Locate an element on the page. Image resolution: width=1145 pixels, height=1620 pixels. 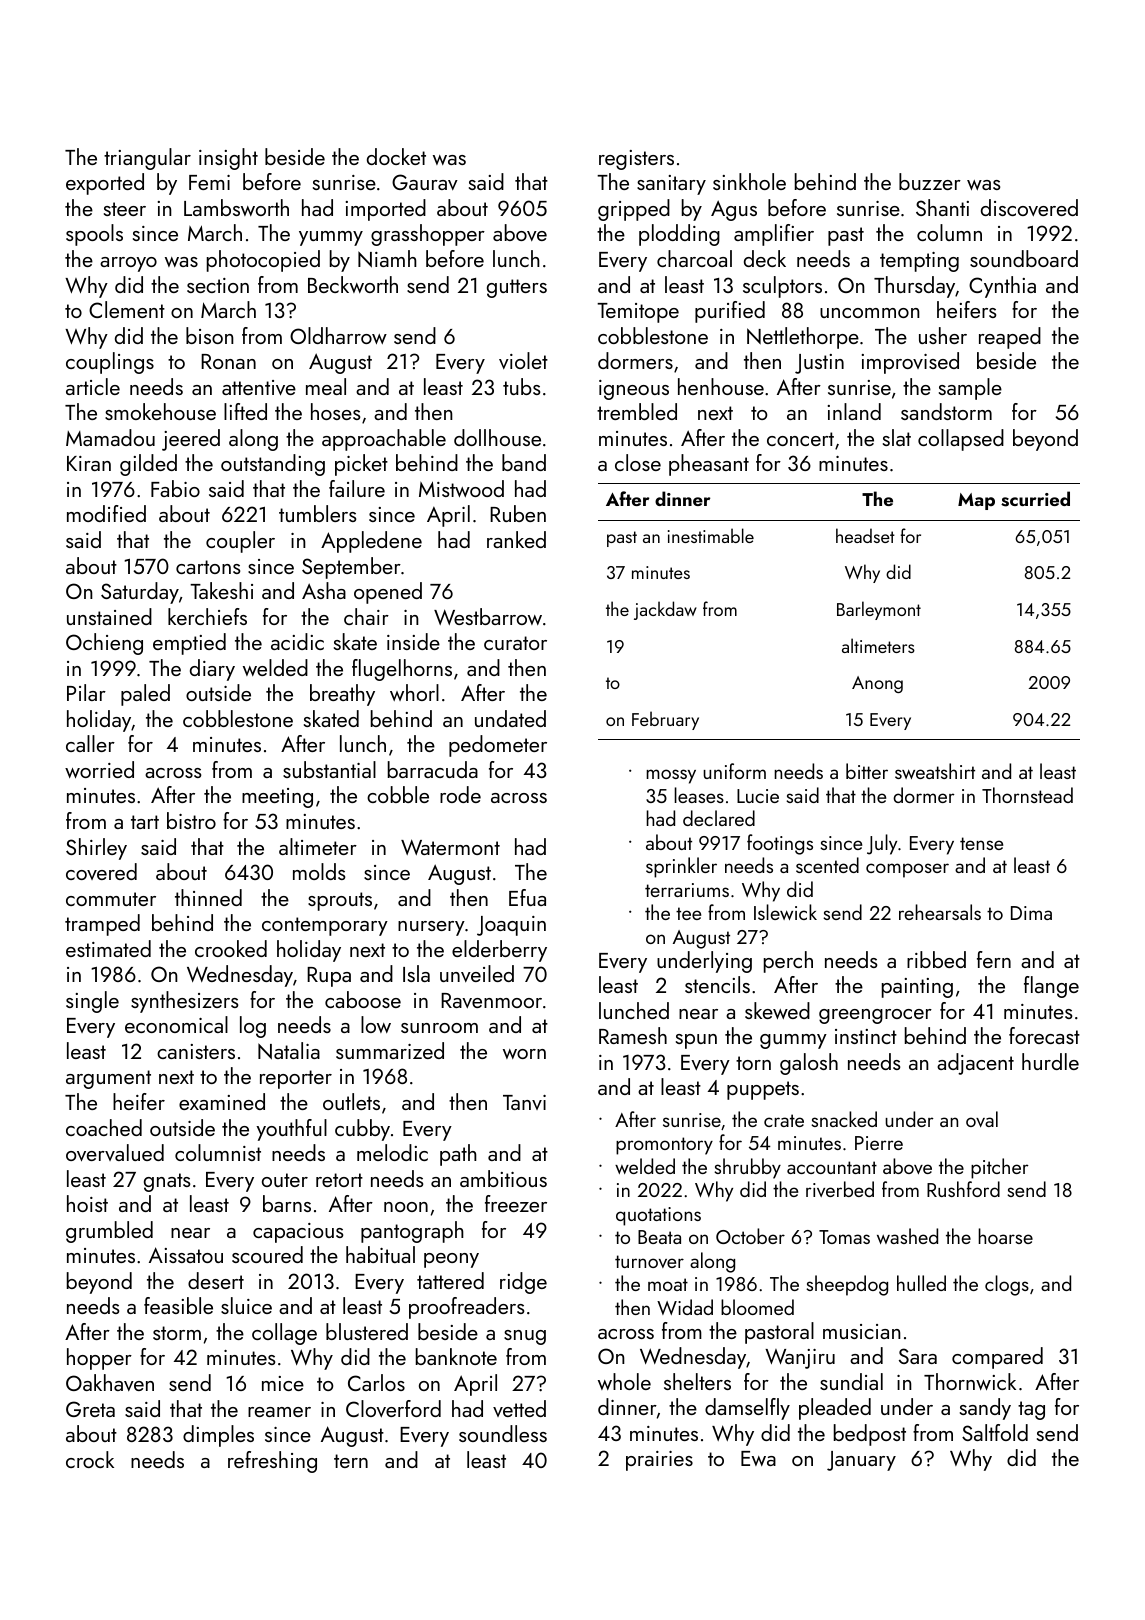
buzzer is located at coordinates (930, 181).
